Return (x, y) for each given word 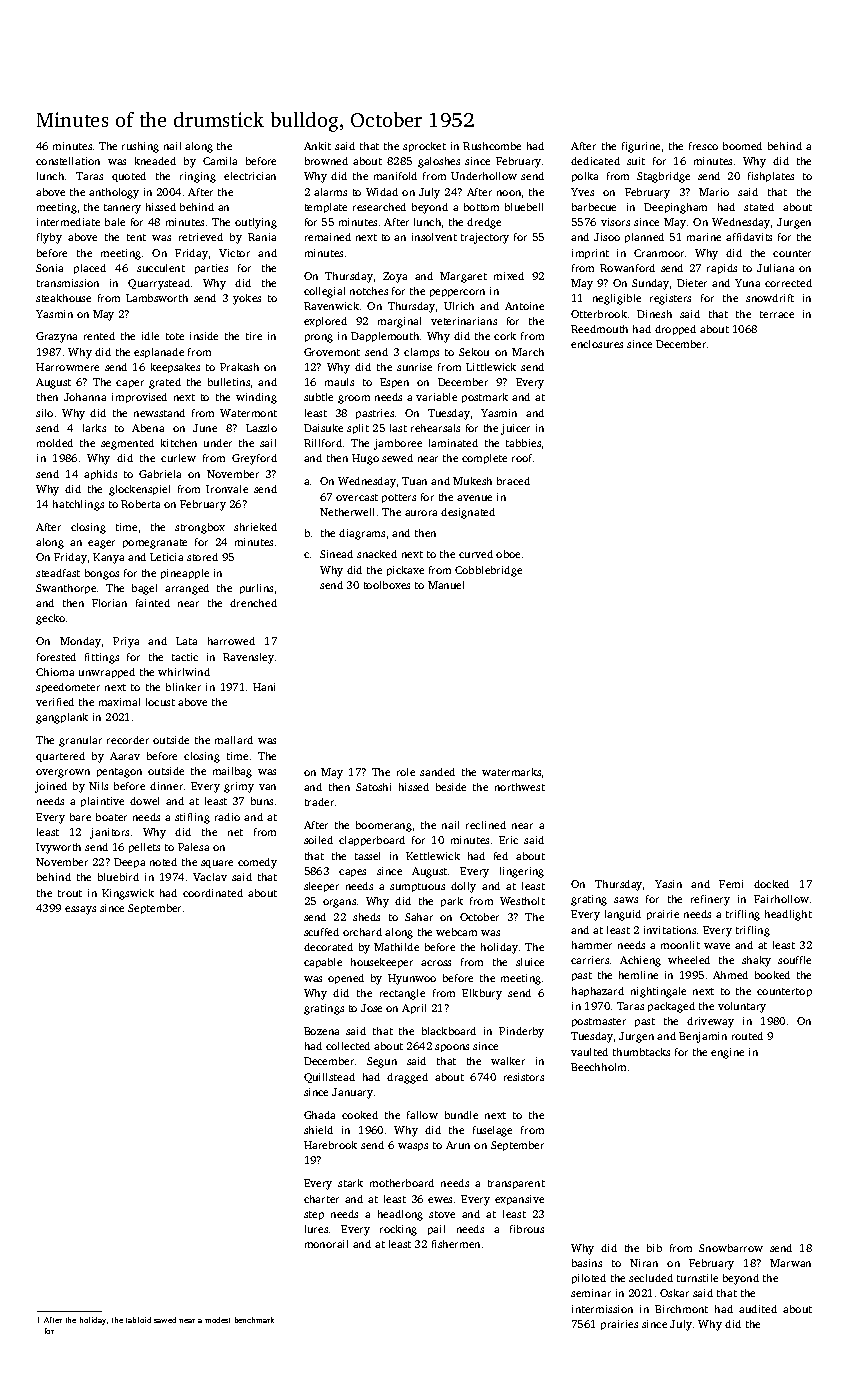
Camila (220, 161)
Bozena (321, 1031)
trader (319, 802)
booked (772, 975)
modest (217, 1320)
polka (585, 177)
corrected (788, 283)
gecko (50, 619)
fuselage (492, 1131)
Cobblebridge (488, 571)
